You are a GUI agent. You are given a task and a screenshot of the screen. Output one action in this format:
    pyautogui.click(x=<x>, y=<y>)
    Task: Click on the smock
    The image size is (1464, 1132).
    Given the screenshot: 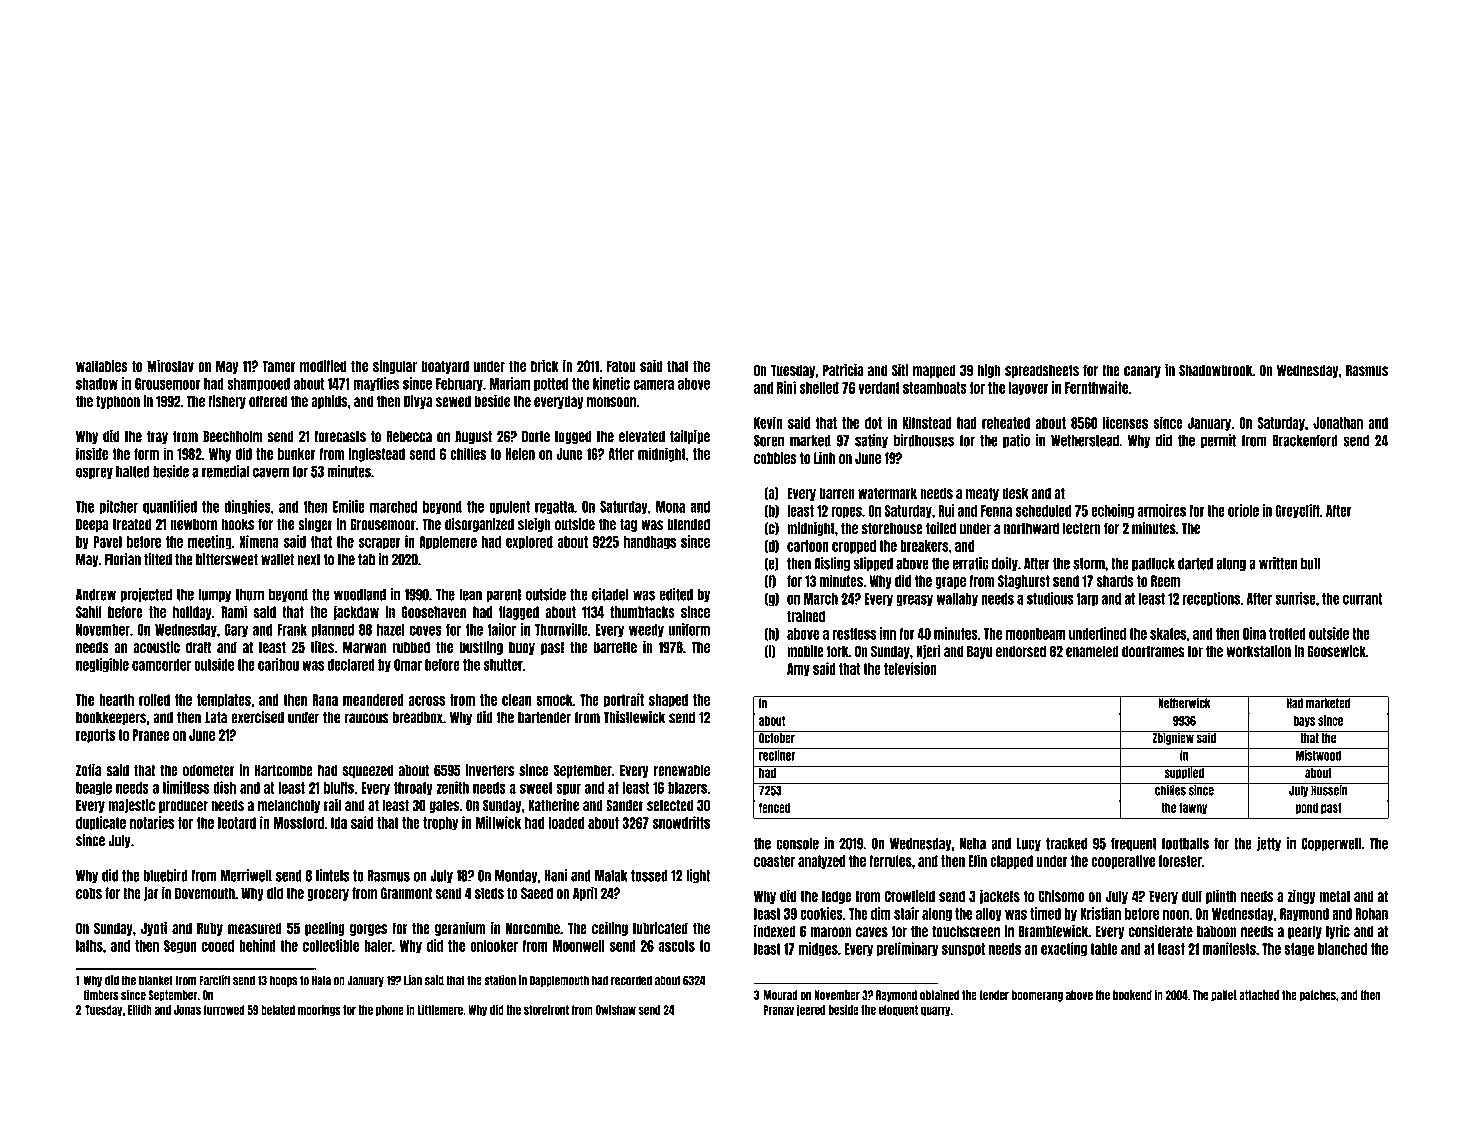 What is the action you would take?
    pyautogui.click(x=554, y=700)
